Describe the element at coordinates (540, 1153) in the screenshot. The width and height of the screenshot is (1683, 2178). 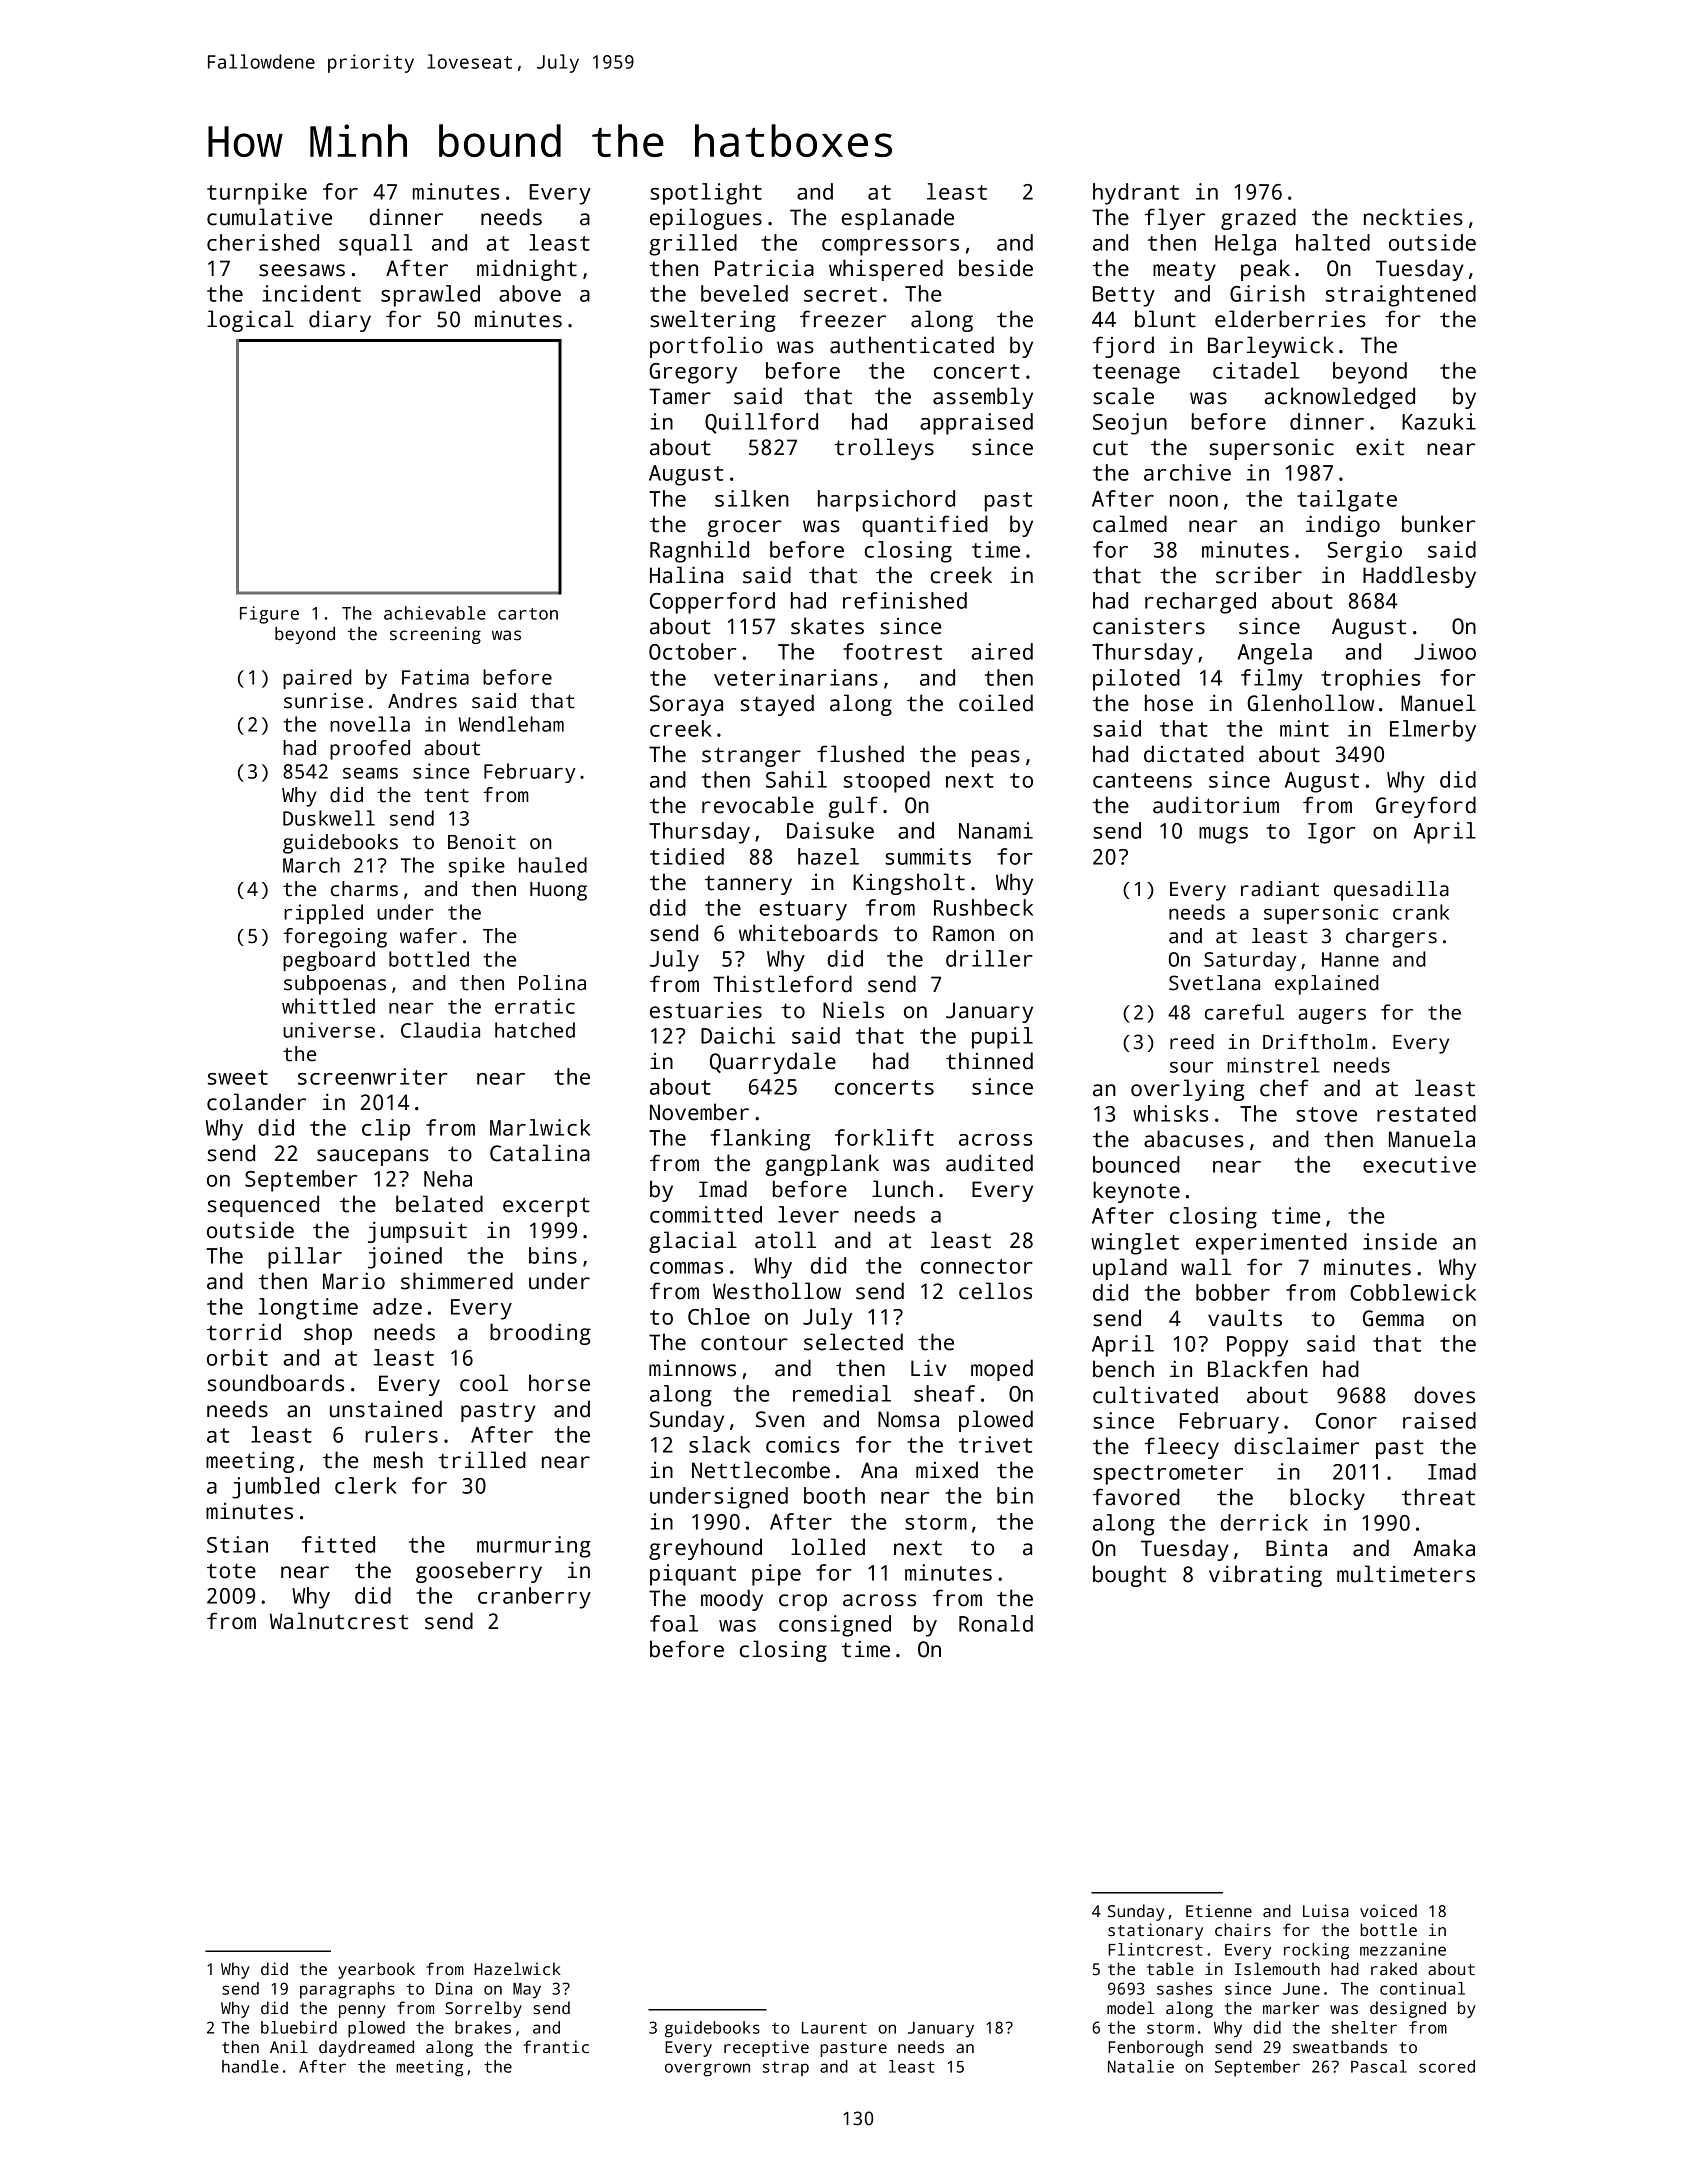
I see `Catalina` at that location.
